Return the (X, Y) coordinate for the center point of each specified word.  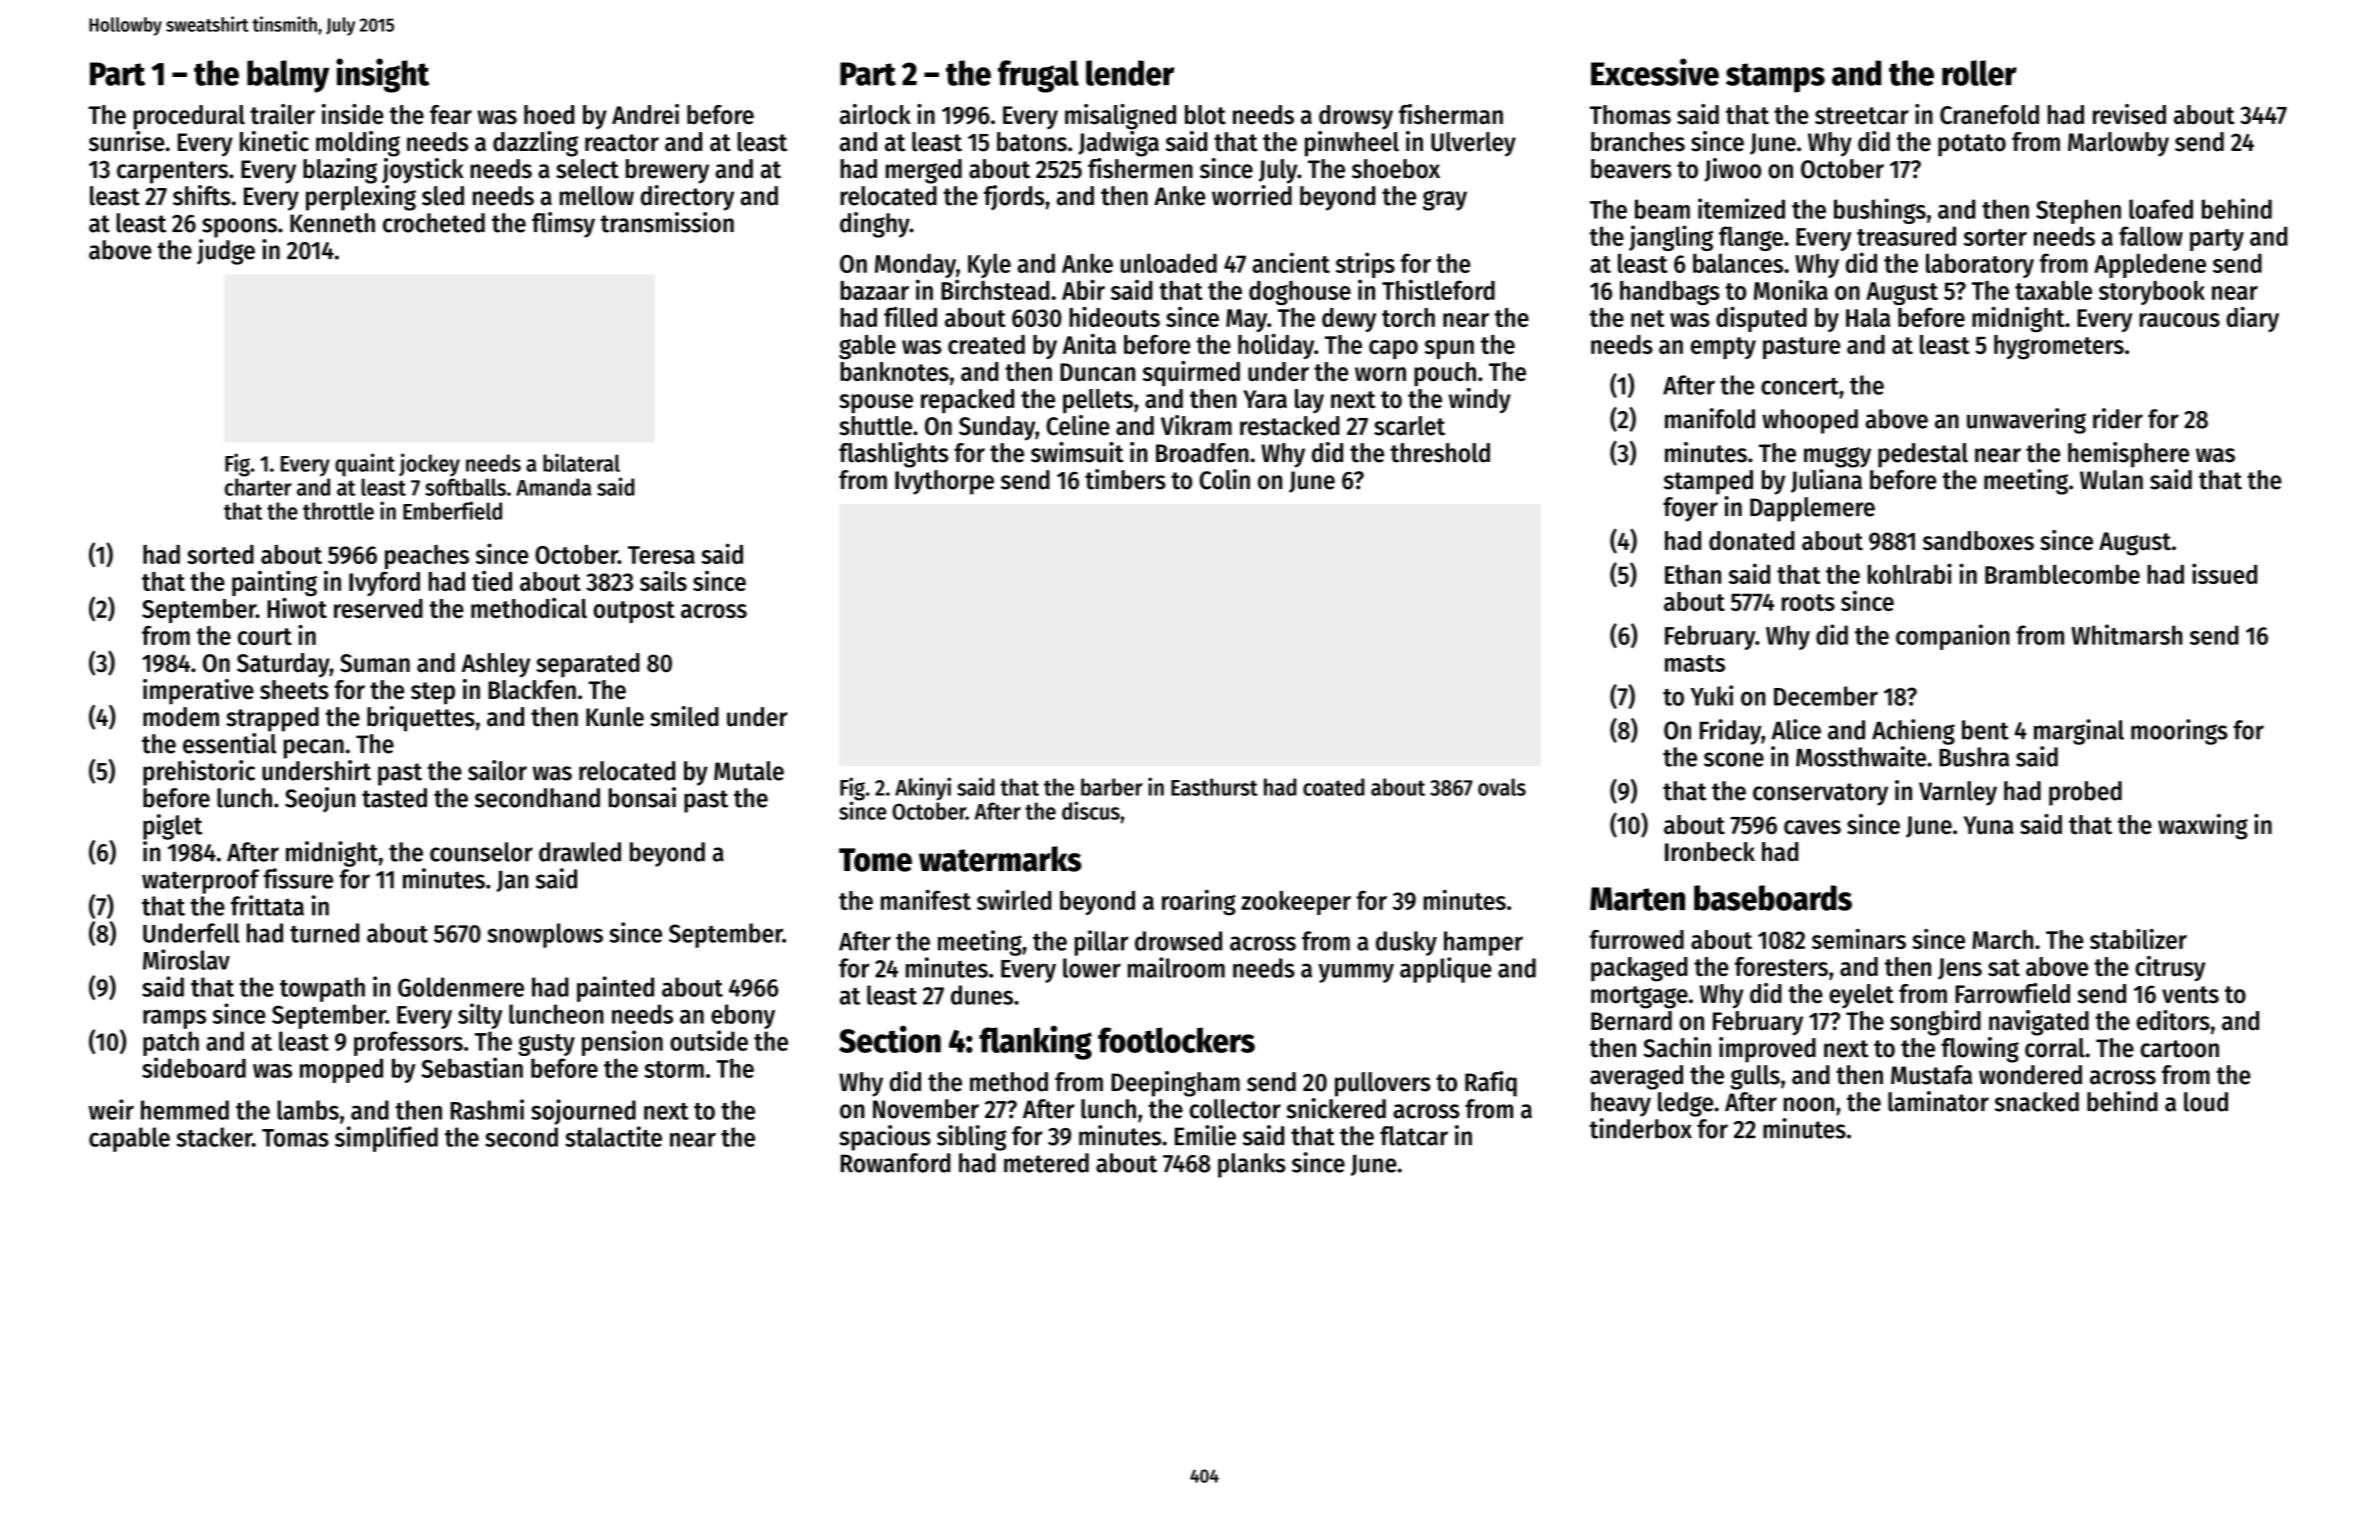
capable (129, 1139)
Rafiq (1491, 1084)
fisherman (1451, 114)
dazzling (535, 144)
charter (258, 487)
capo (1393, 349)
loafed (2161, 209)
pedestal (1923, 455)
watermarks (1000, 859)
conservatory (1820, 794)
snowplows (545, 935)
